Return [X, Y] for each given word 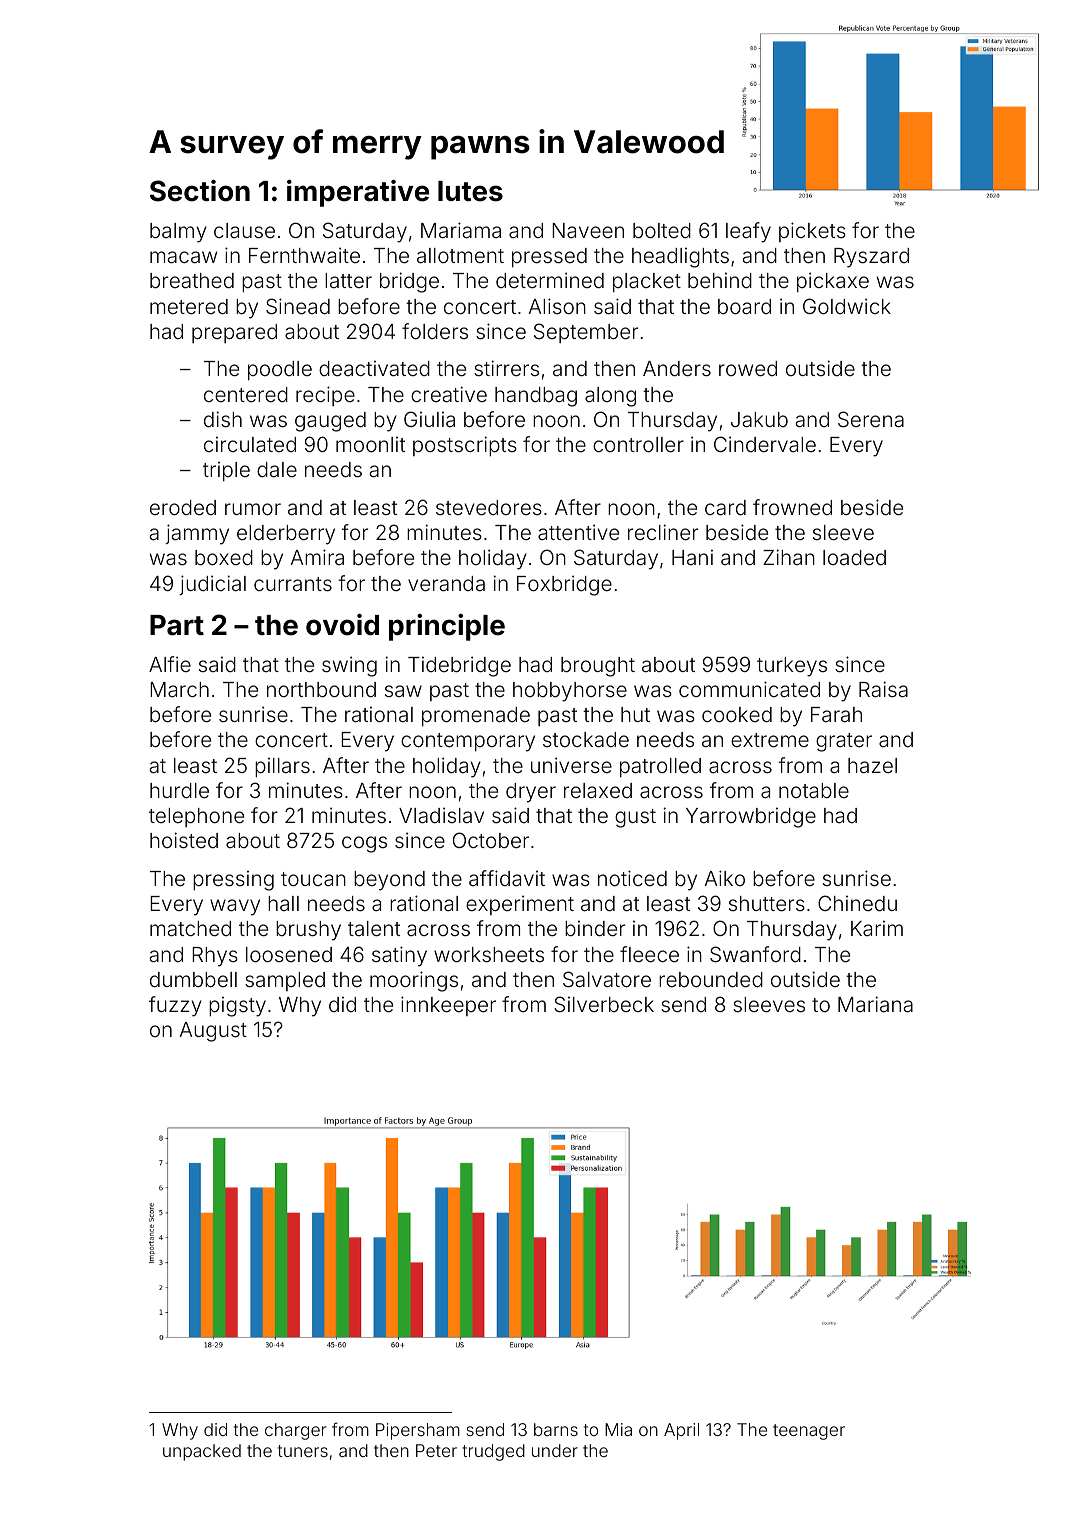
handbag [536, 397]
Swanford [755, 954]
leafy [748, 232]
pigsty [237, 1007]
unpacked [202, 1452]
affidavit [507, 878]
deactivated [374, 368]
